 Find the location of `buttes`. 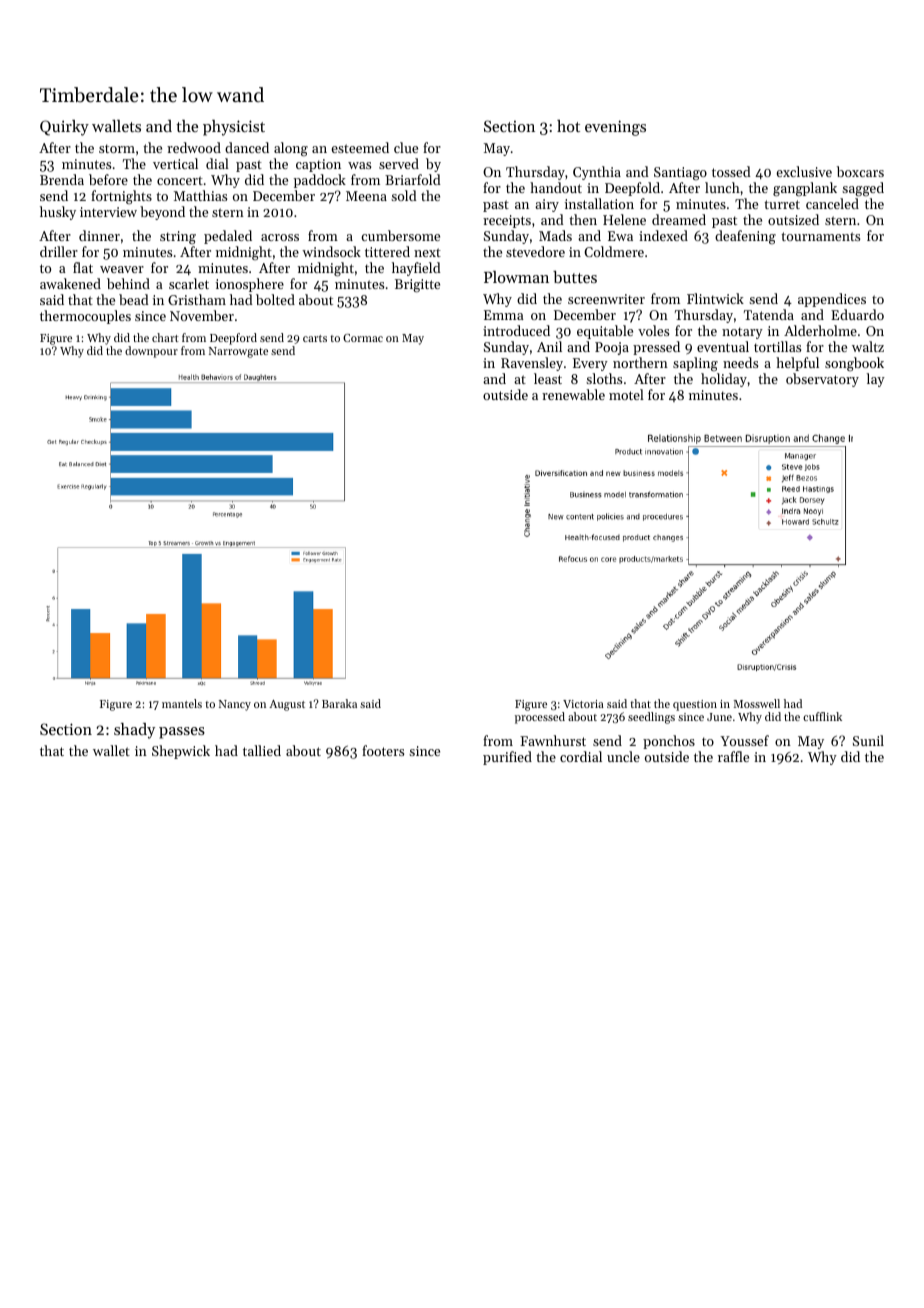

buttes is located at coordinates (575, 277).
